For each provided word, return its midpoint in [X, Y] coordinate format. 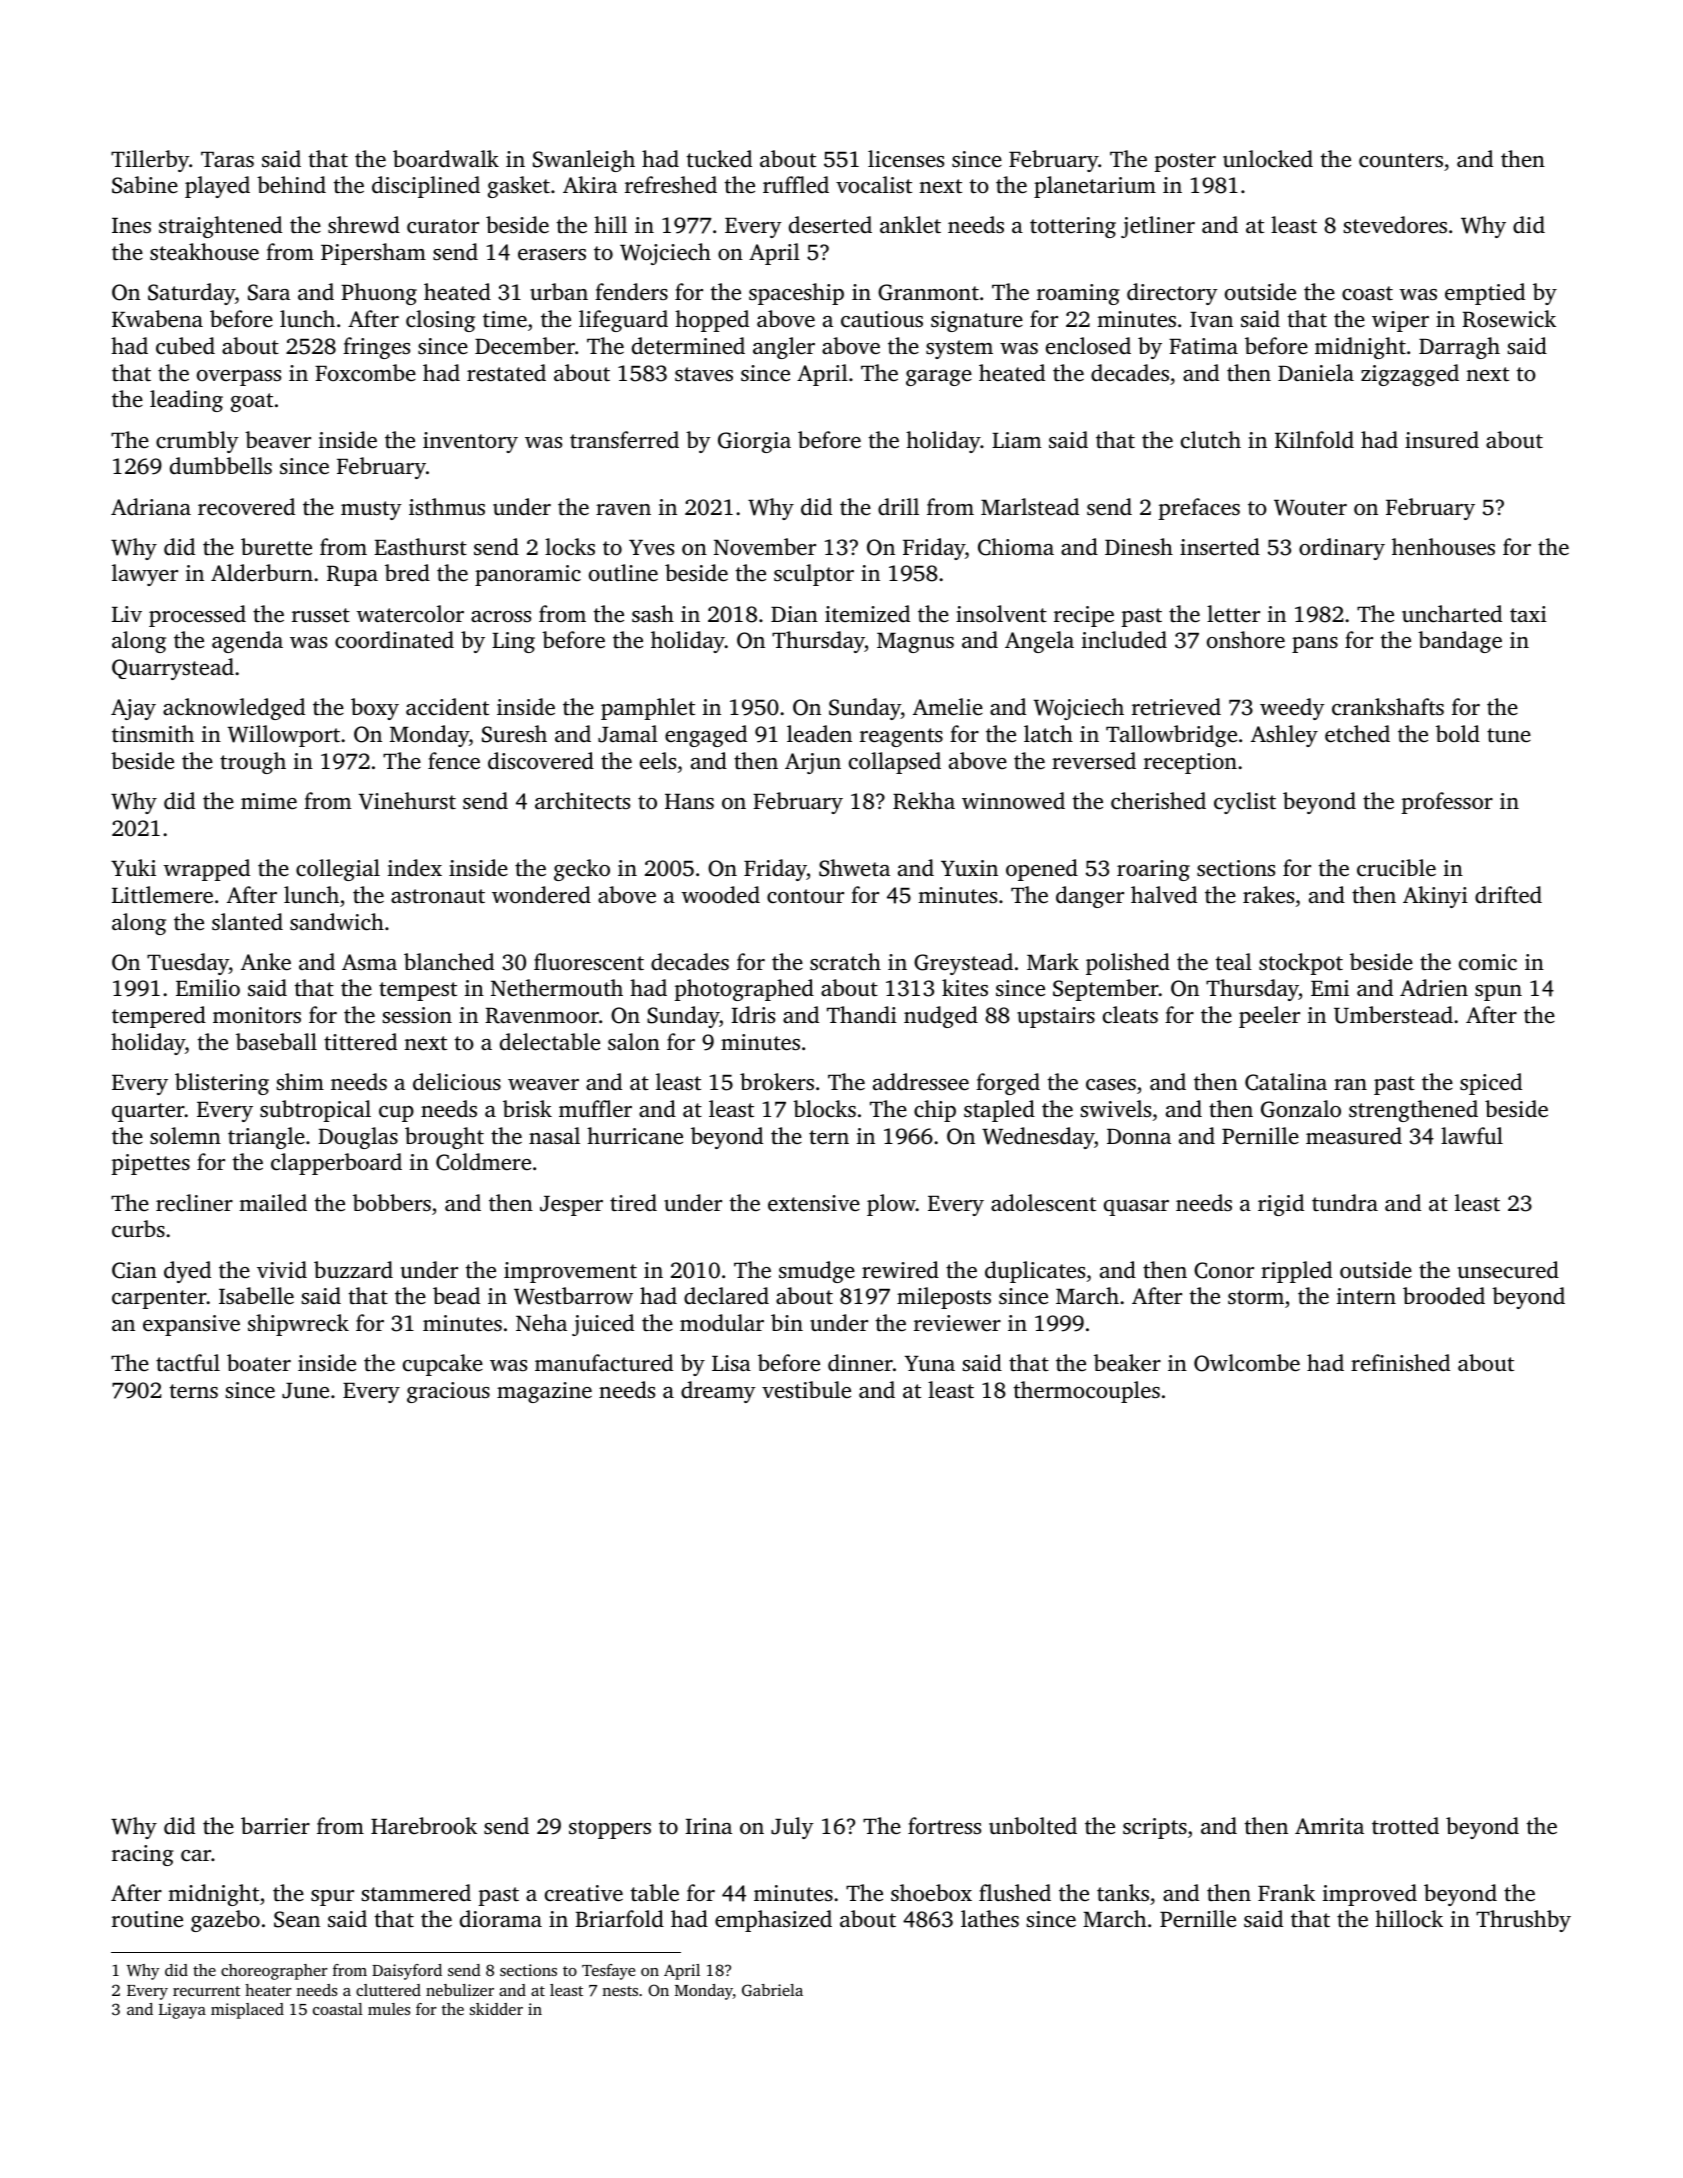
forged [1008, 1084]
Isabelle [256, 1296]
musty [371, 510]
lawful [1472, 1135]
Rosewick [1509, 319]
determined [688, 345]
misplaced [247, 2011]
